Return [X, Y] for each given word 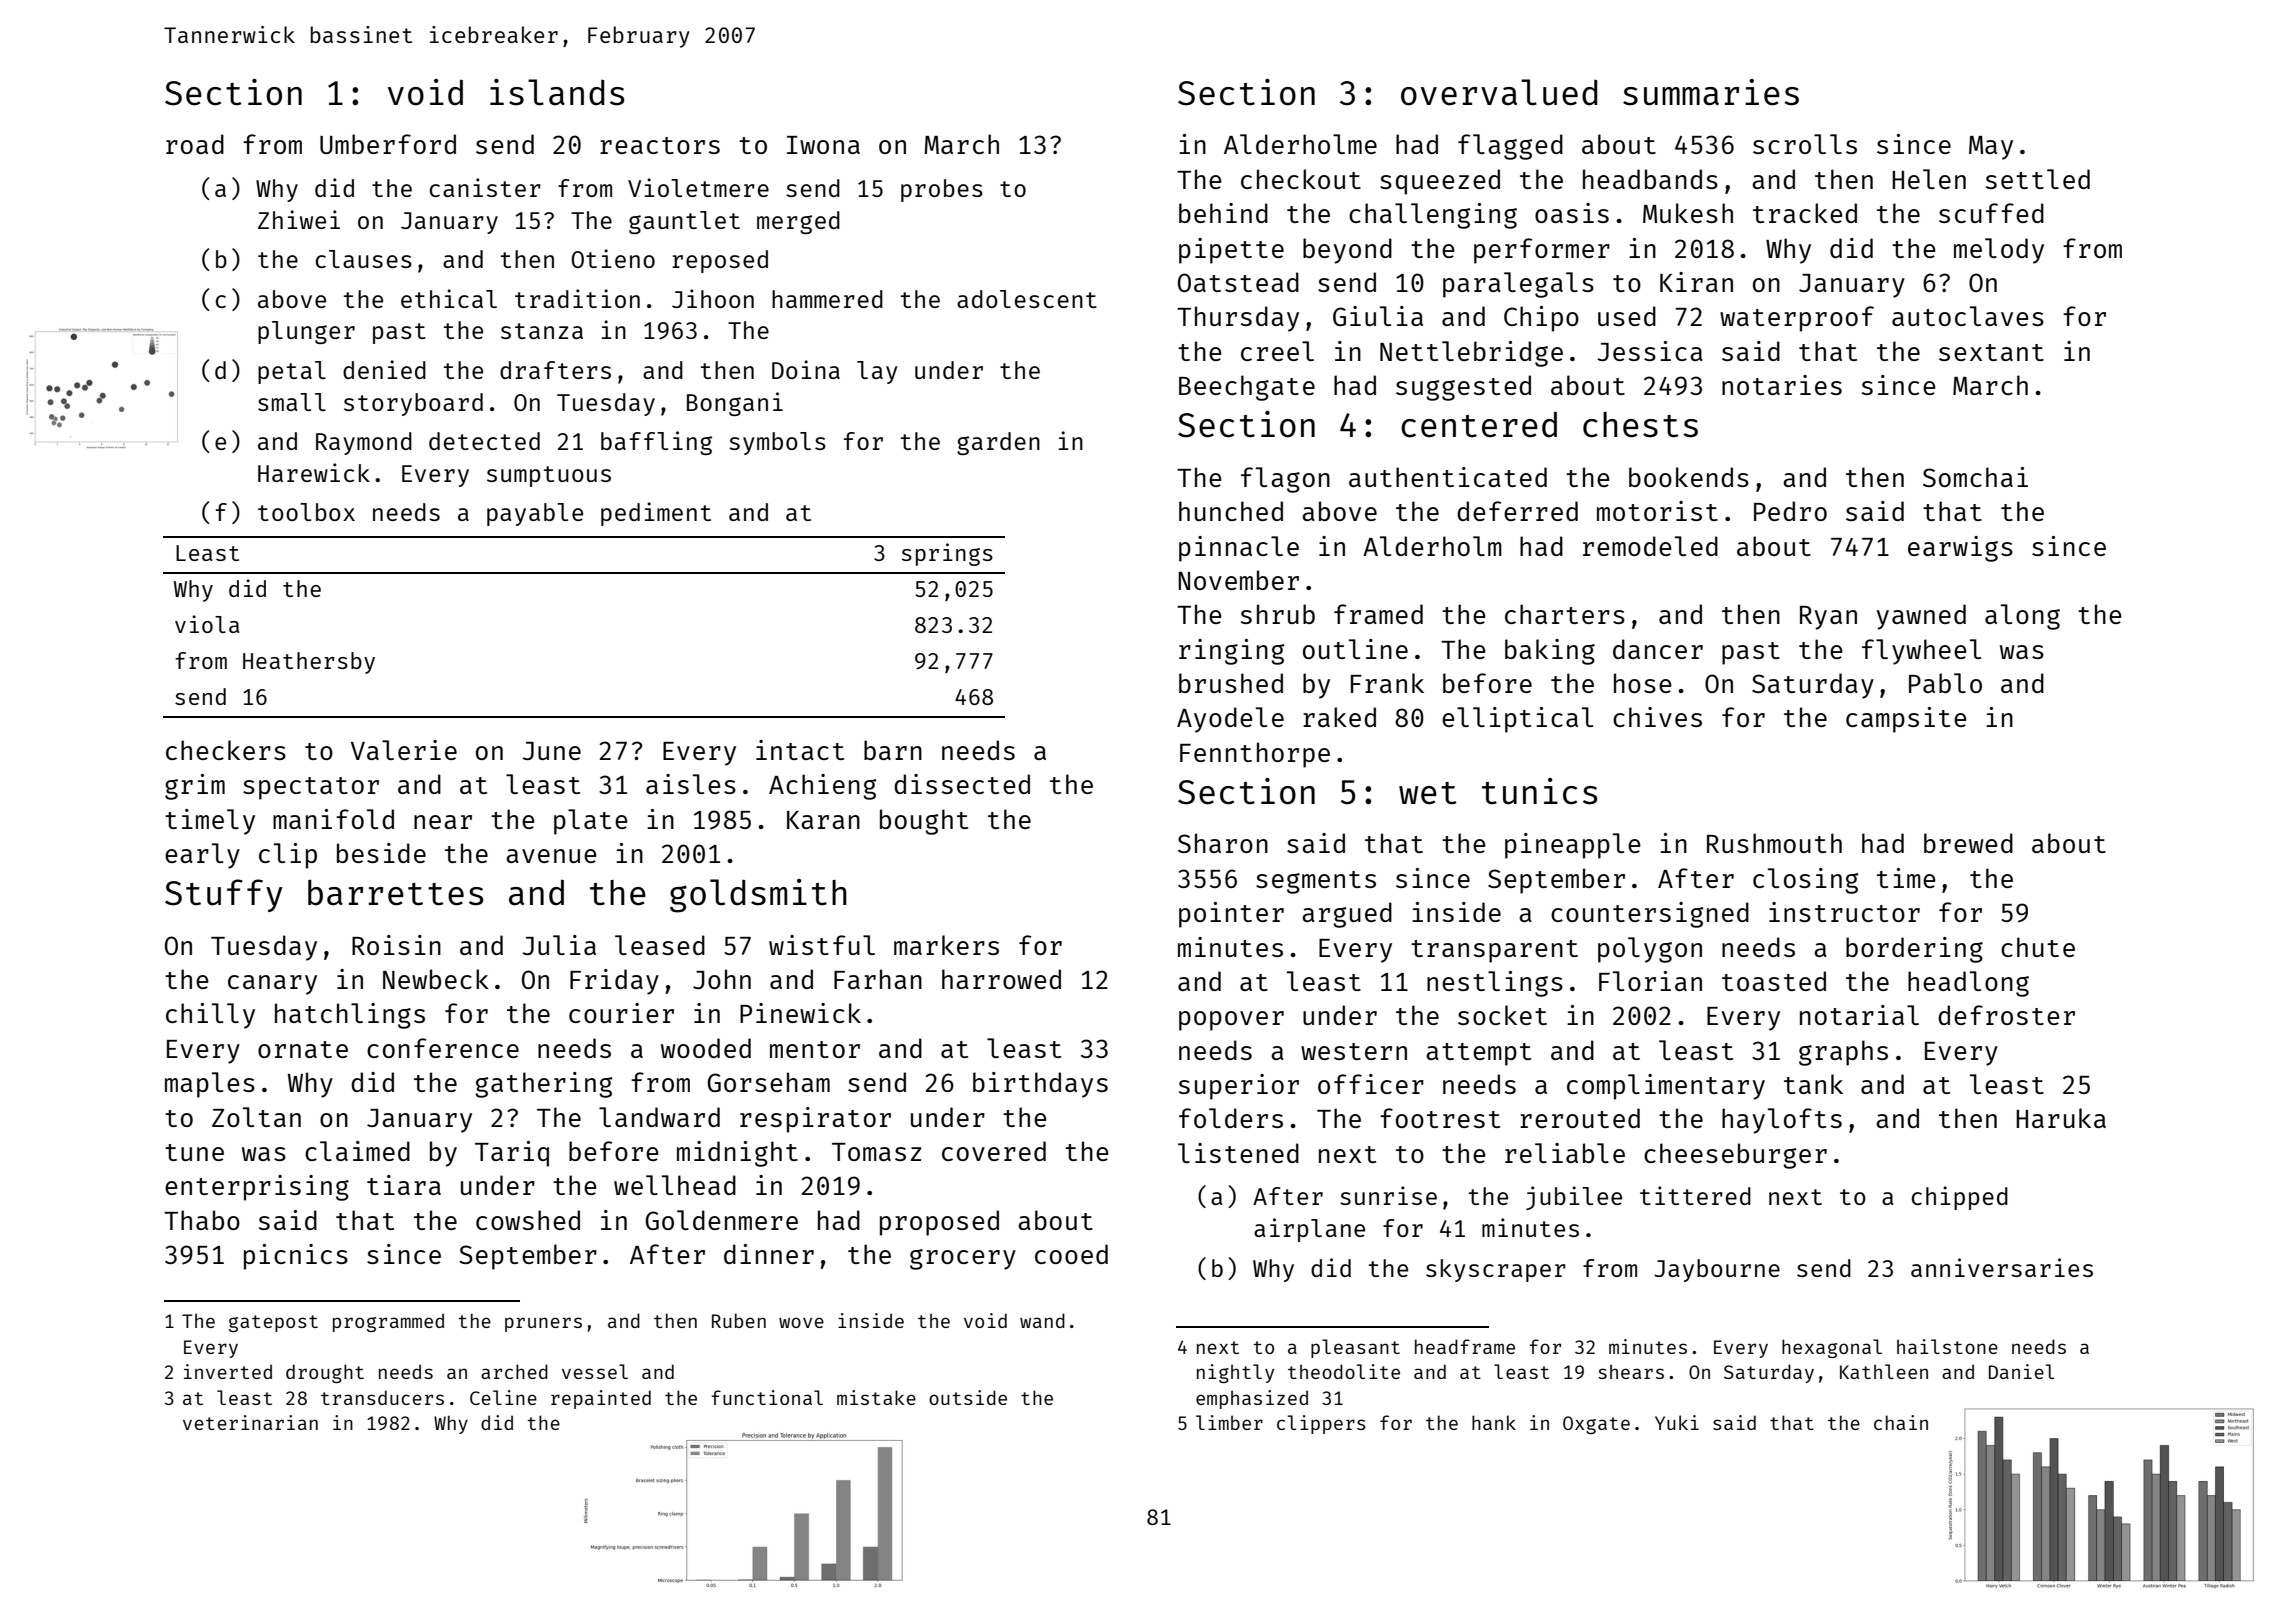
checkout [1301, 179]
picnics [296, 1257]
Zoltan [256, 1117]
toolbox [306, 512]
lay [877, 372]
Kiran [1696, 282]
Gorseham [768, 1082]
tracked [1805, 213]
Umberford [388, 144]
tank [1813, 1084]
